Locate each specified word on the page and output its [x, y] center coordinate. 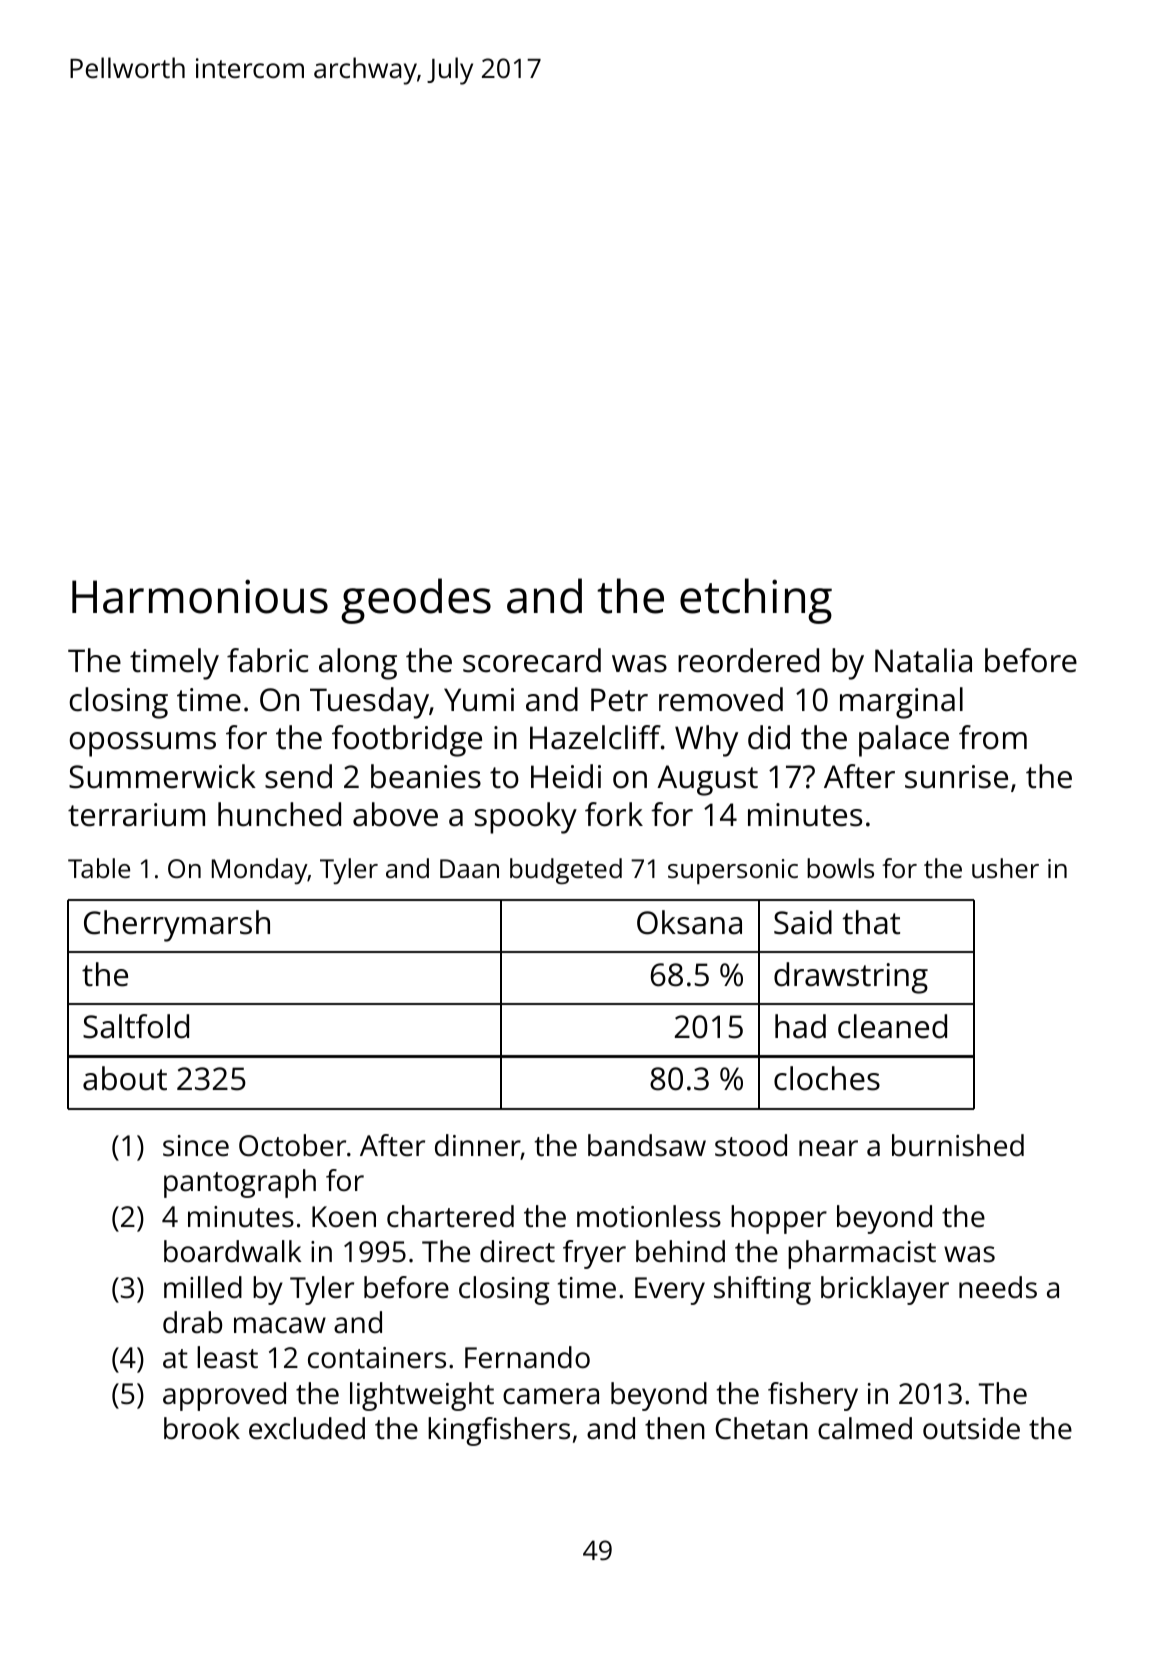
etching [756, 601]
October [292, 1145]
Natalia [923, 660]
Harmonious [200, 596]
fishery [813, 1396]
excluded [307, 1428]
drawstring [851, 978]
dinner [478, 1146]
